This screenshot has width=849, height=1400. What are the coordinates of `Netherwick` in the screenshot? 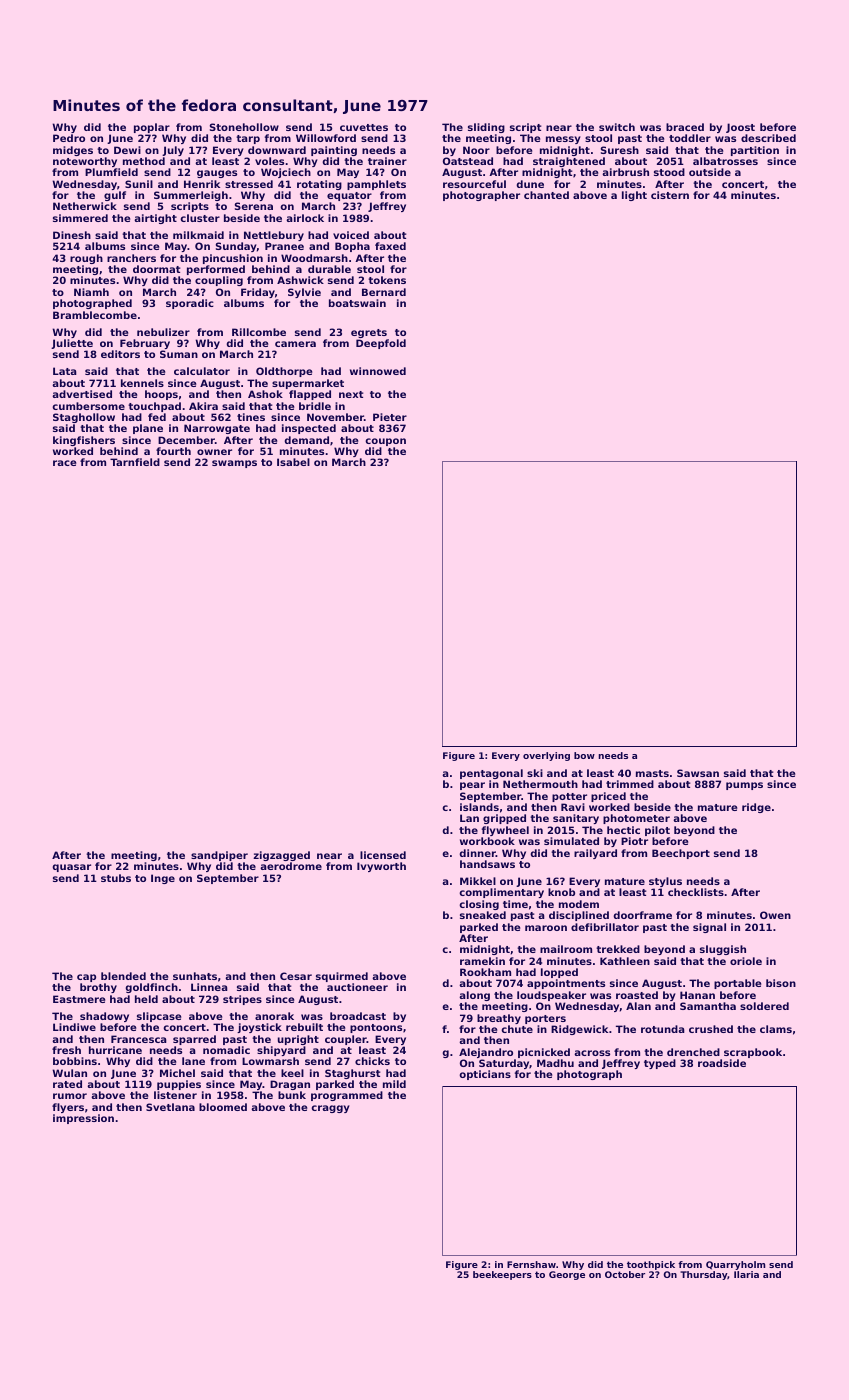 It's located at (85, 206).
